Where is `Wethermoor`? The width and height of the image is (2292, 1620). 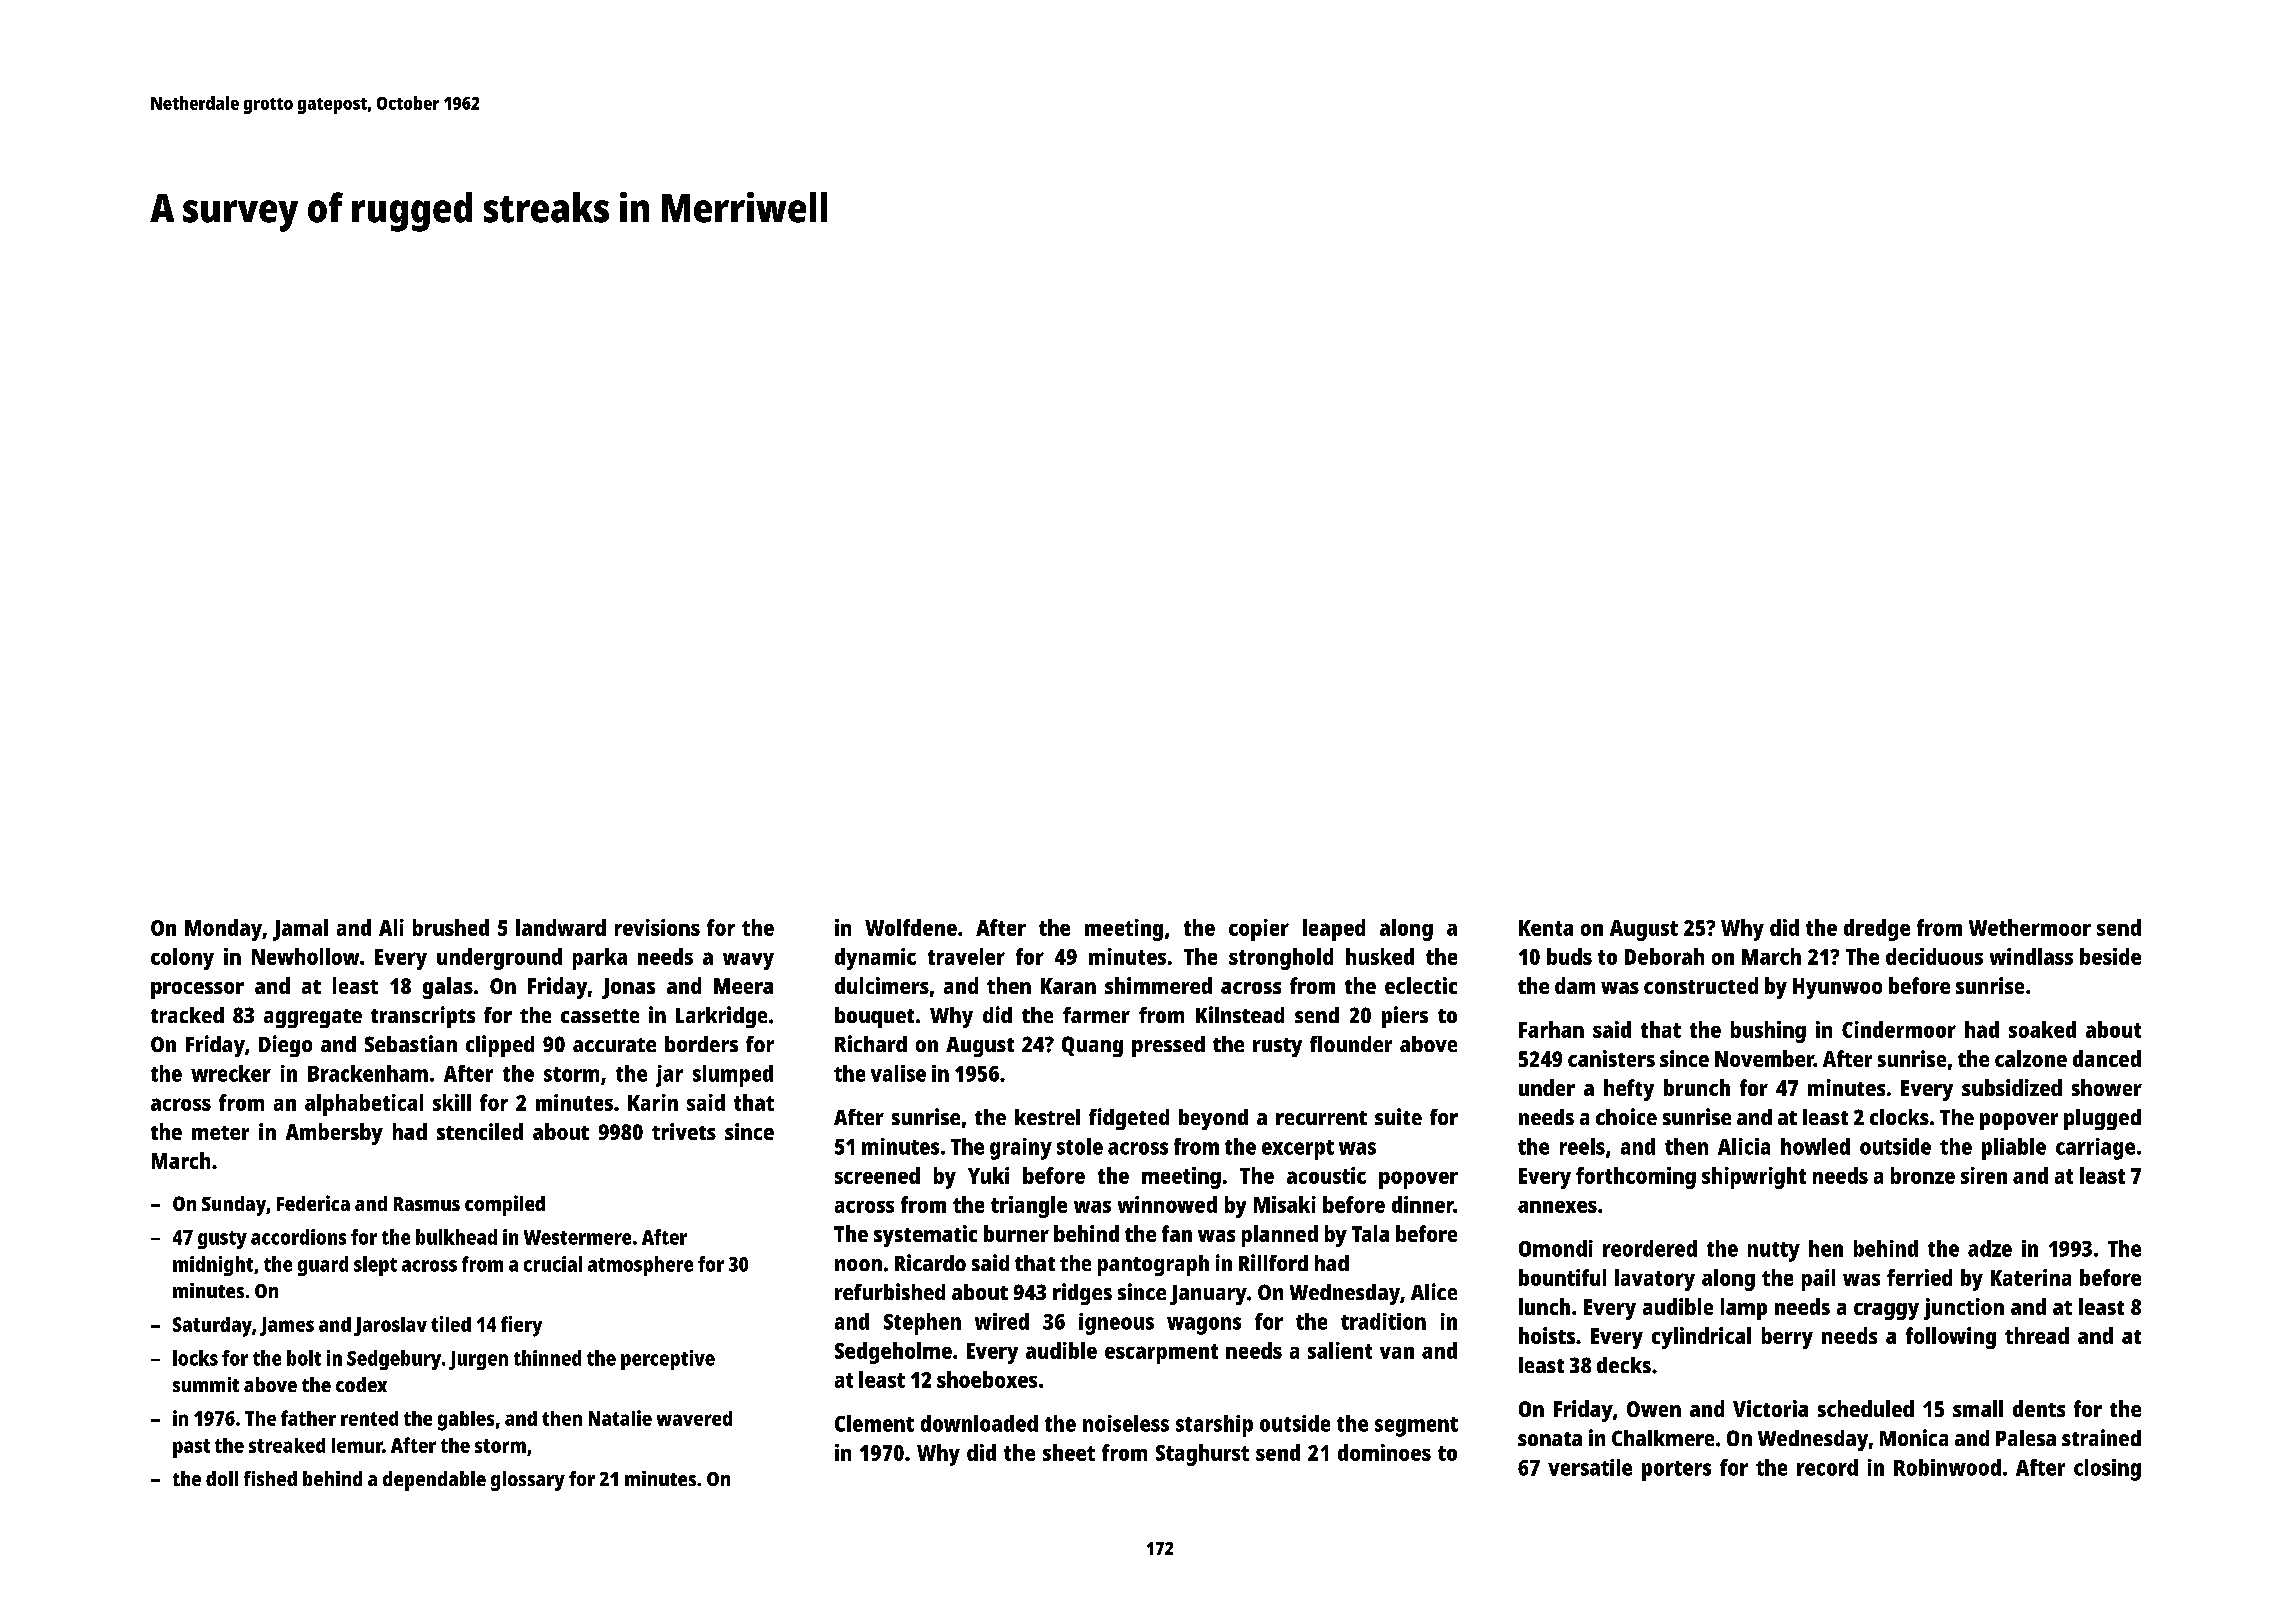 Wethermoor is located at coordinates (2030, 927).
